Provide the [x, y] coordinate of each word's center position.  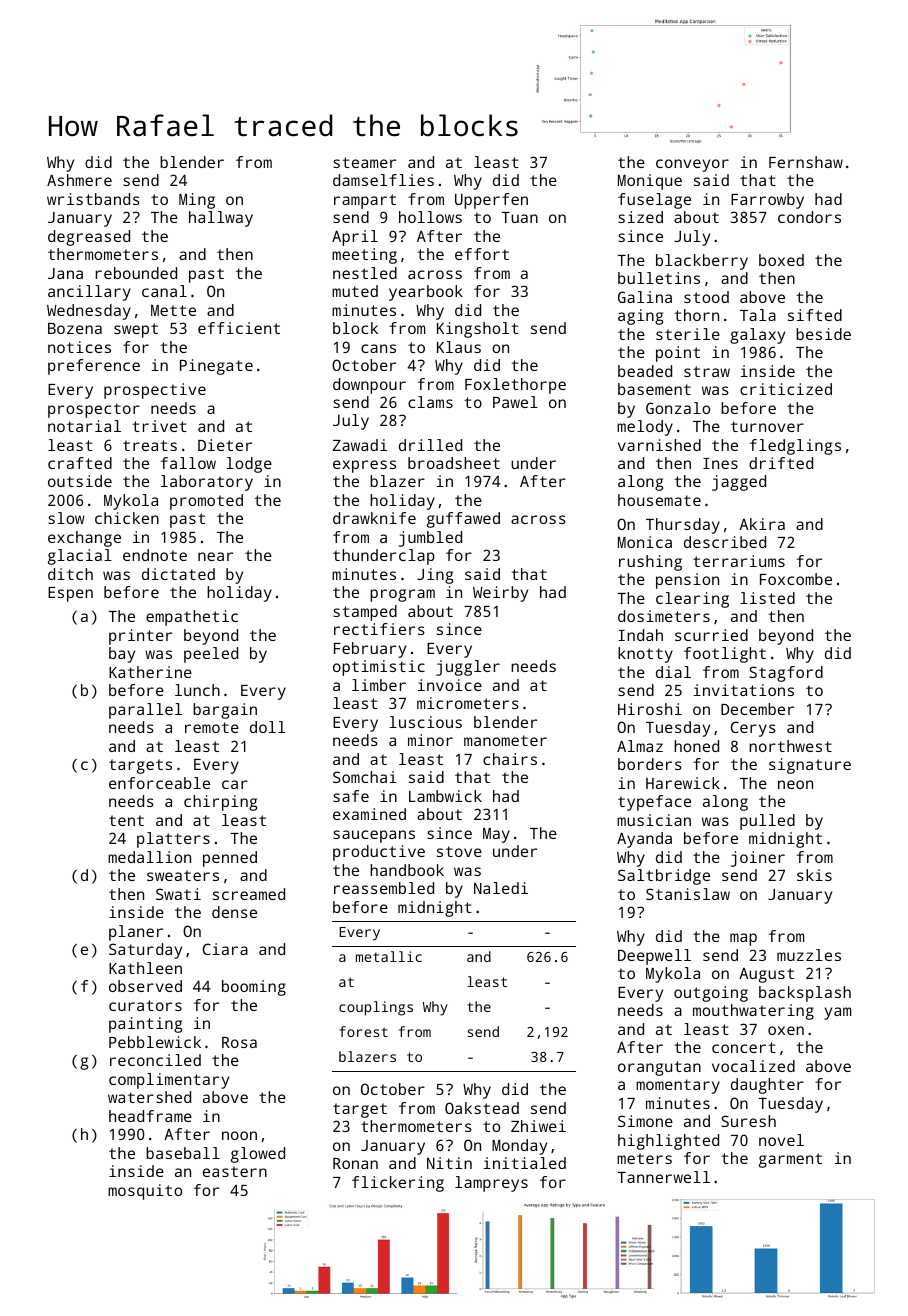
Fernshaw [806, 162]
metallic [389, 956]
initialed [525, 1163]
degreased [89, 238]
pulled [767, 822]
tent [126, 820]
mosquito [145, 1192]
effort [482, 254]
